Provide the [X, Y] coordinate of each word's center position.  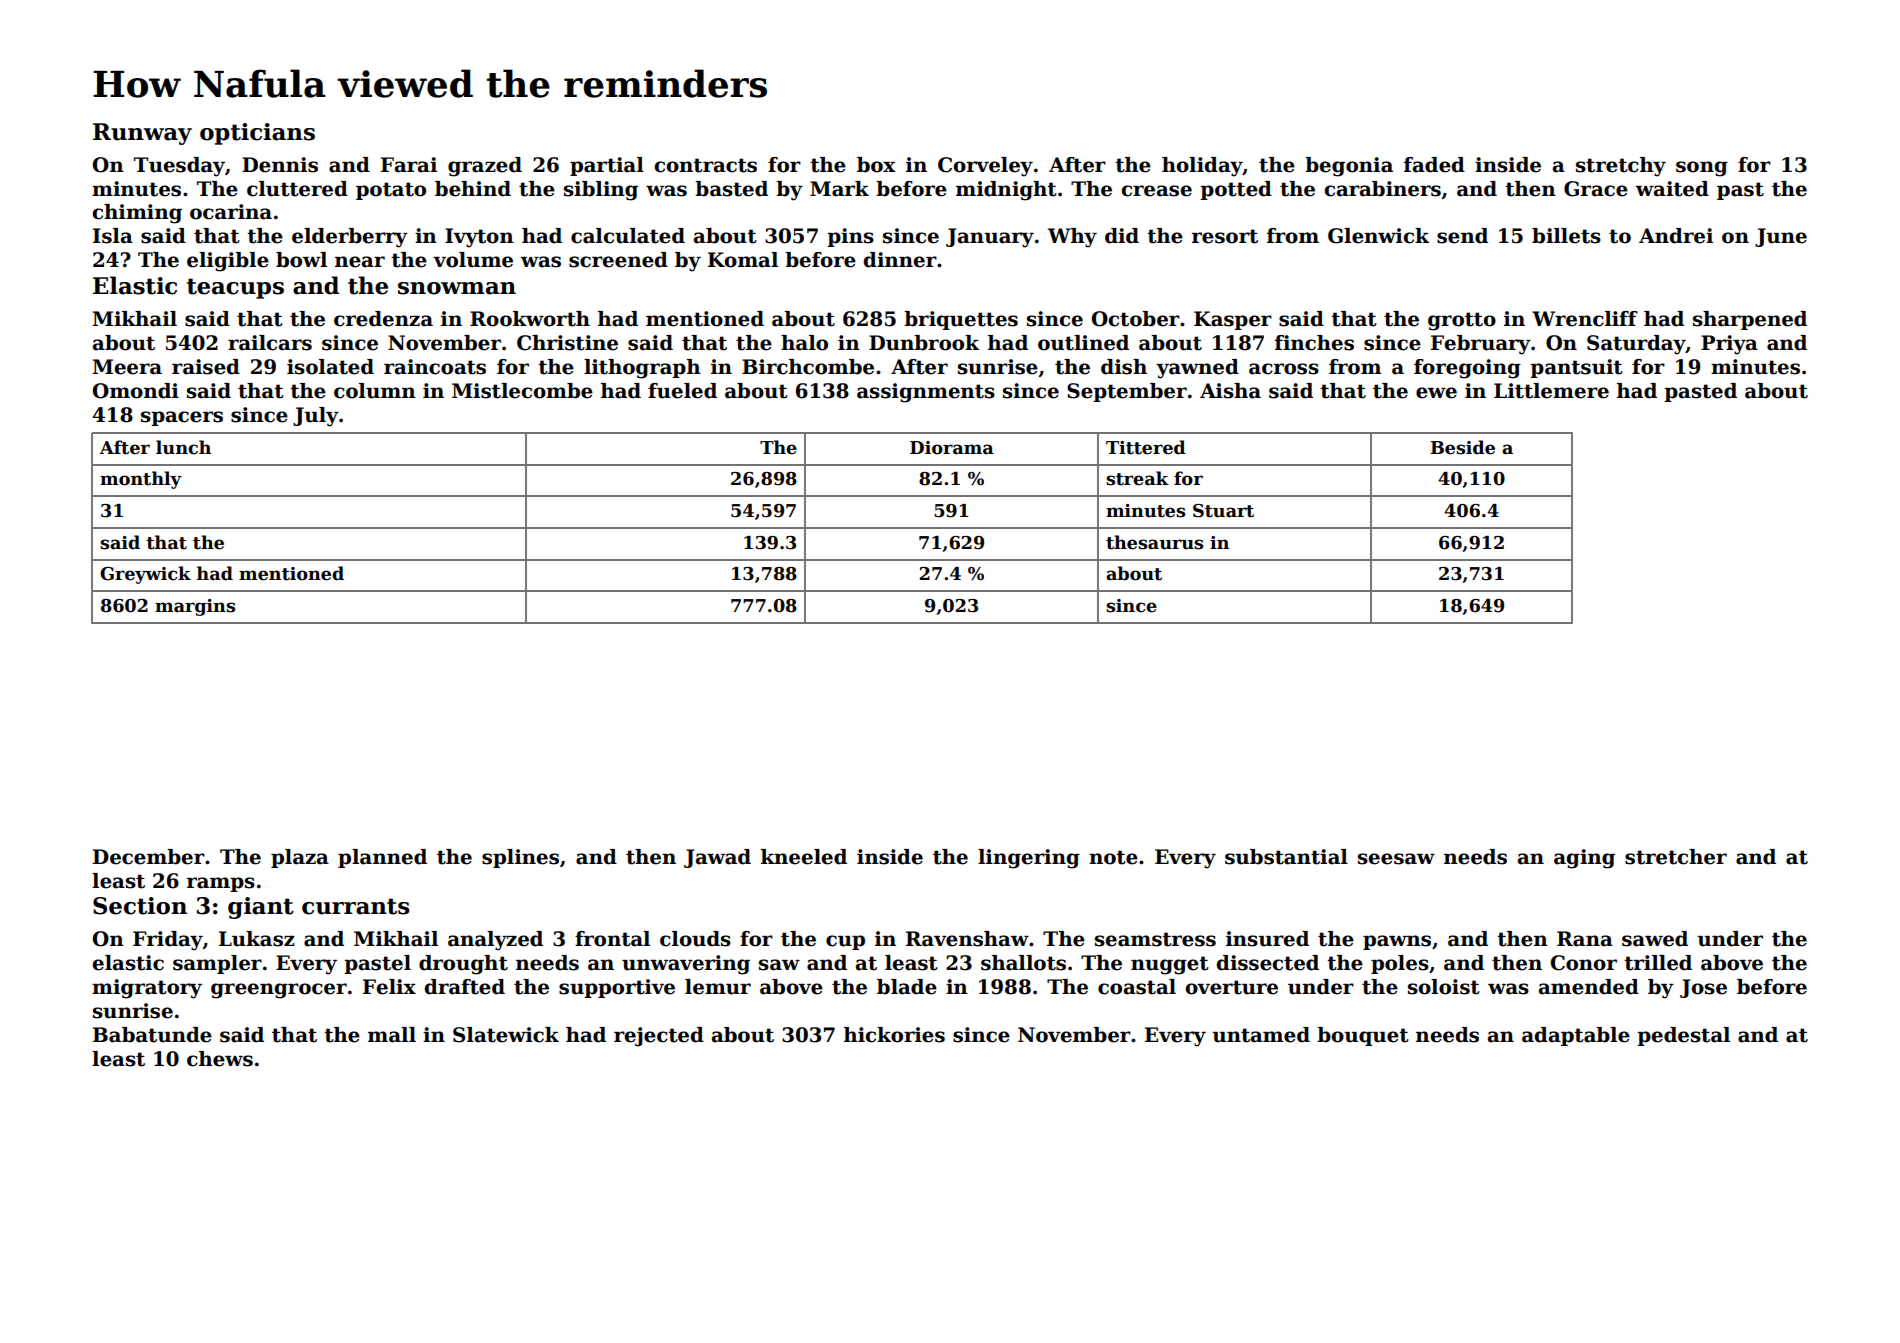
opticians [257, 134]
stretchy [1621, 167]
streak [1137, 478]
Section [140, 906]
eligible [228, 262]
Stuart [1223, 511]
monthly [141, 480]
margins [195, 607]
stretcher [1676, 857]
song [1702, 169]
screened [618, 260]
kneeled [804, 857]
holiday [1202, 167]
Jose [1703, 988]
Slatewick [506, 1035]
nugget [1170, 965]
